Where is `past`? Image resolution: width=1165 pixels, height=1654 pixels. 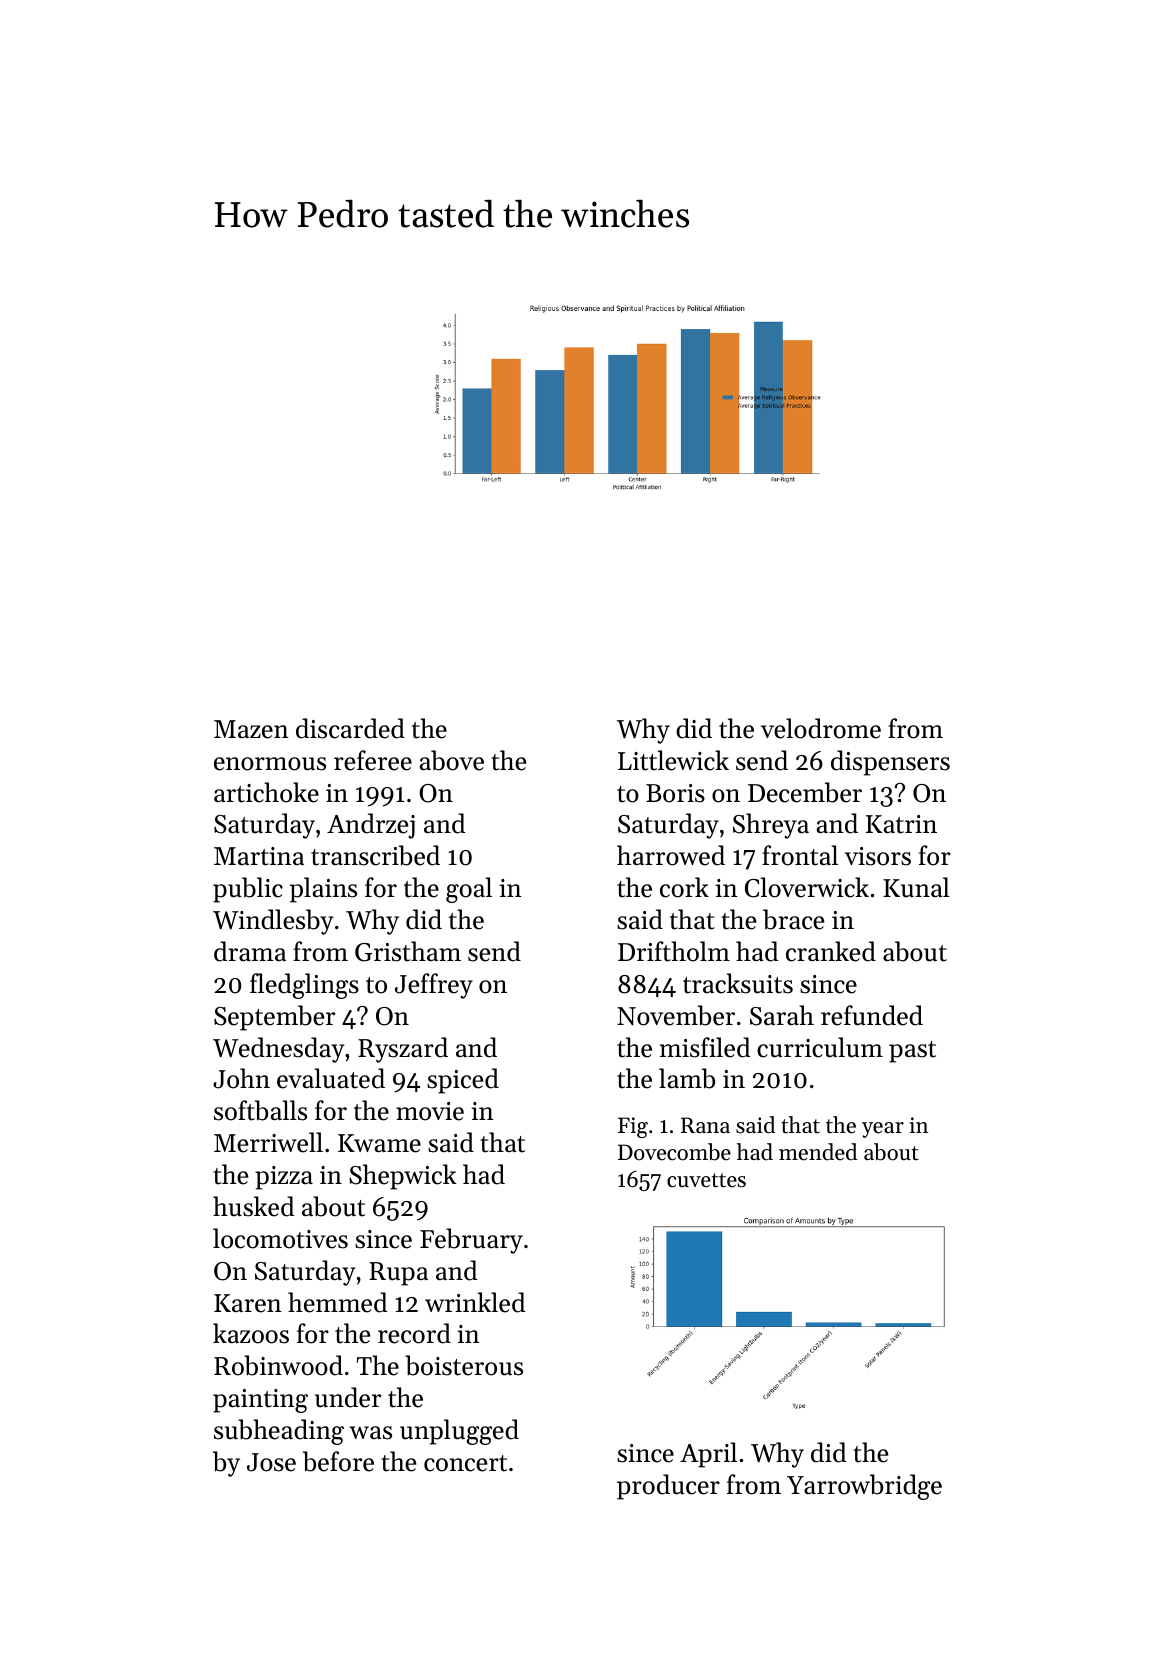
past is located at coordinates (912, 1052).
